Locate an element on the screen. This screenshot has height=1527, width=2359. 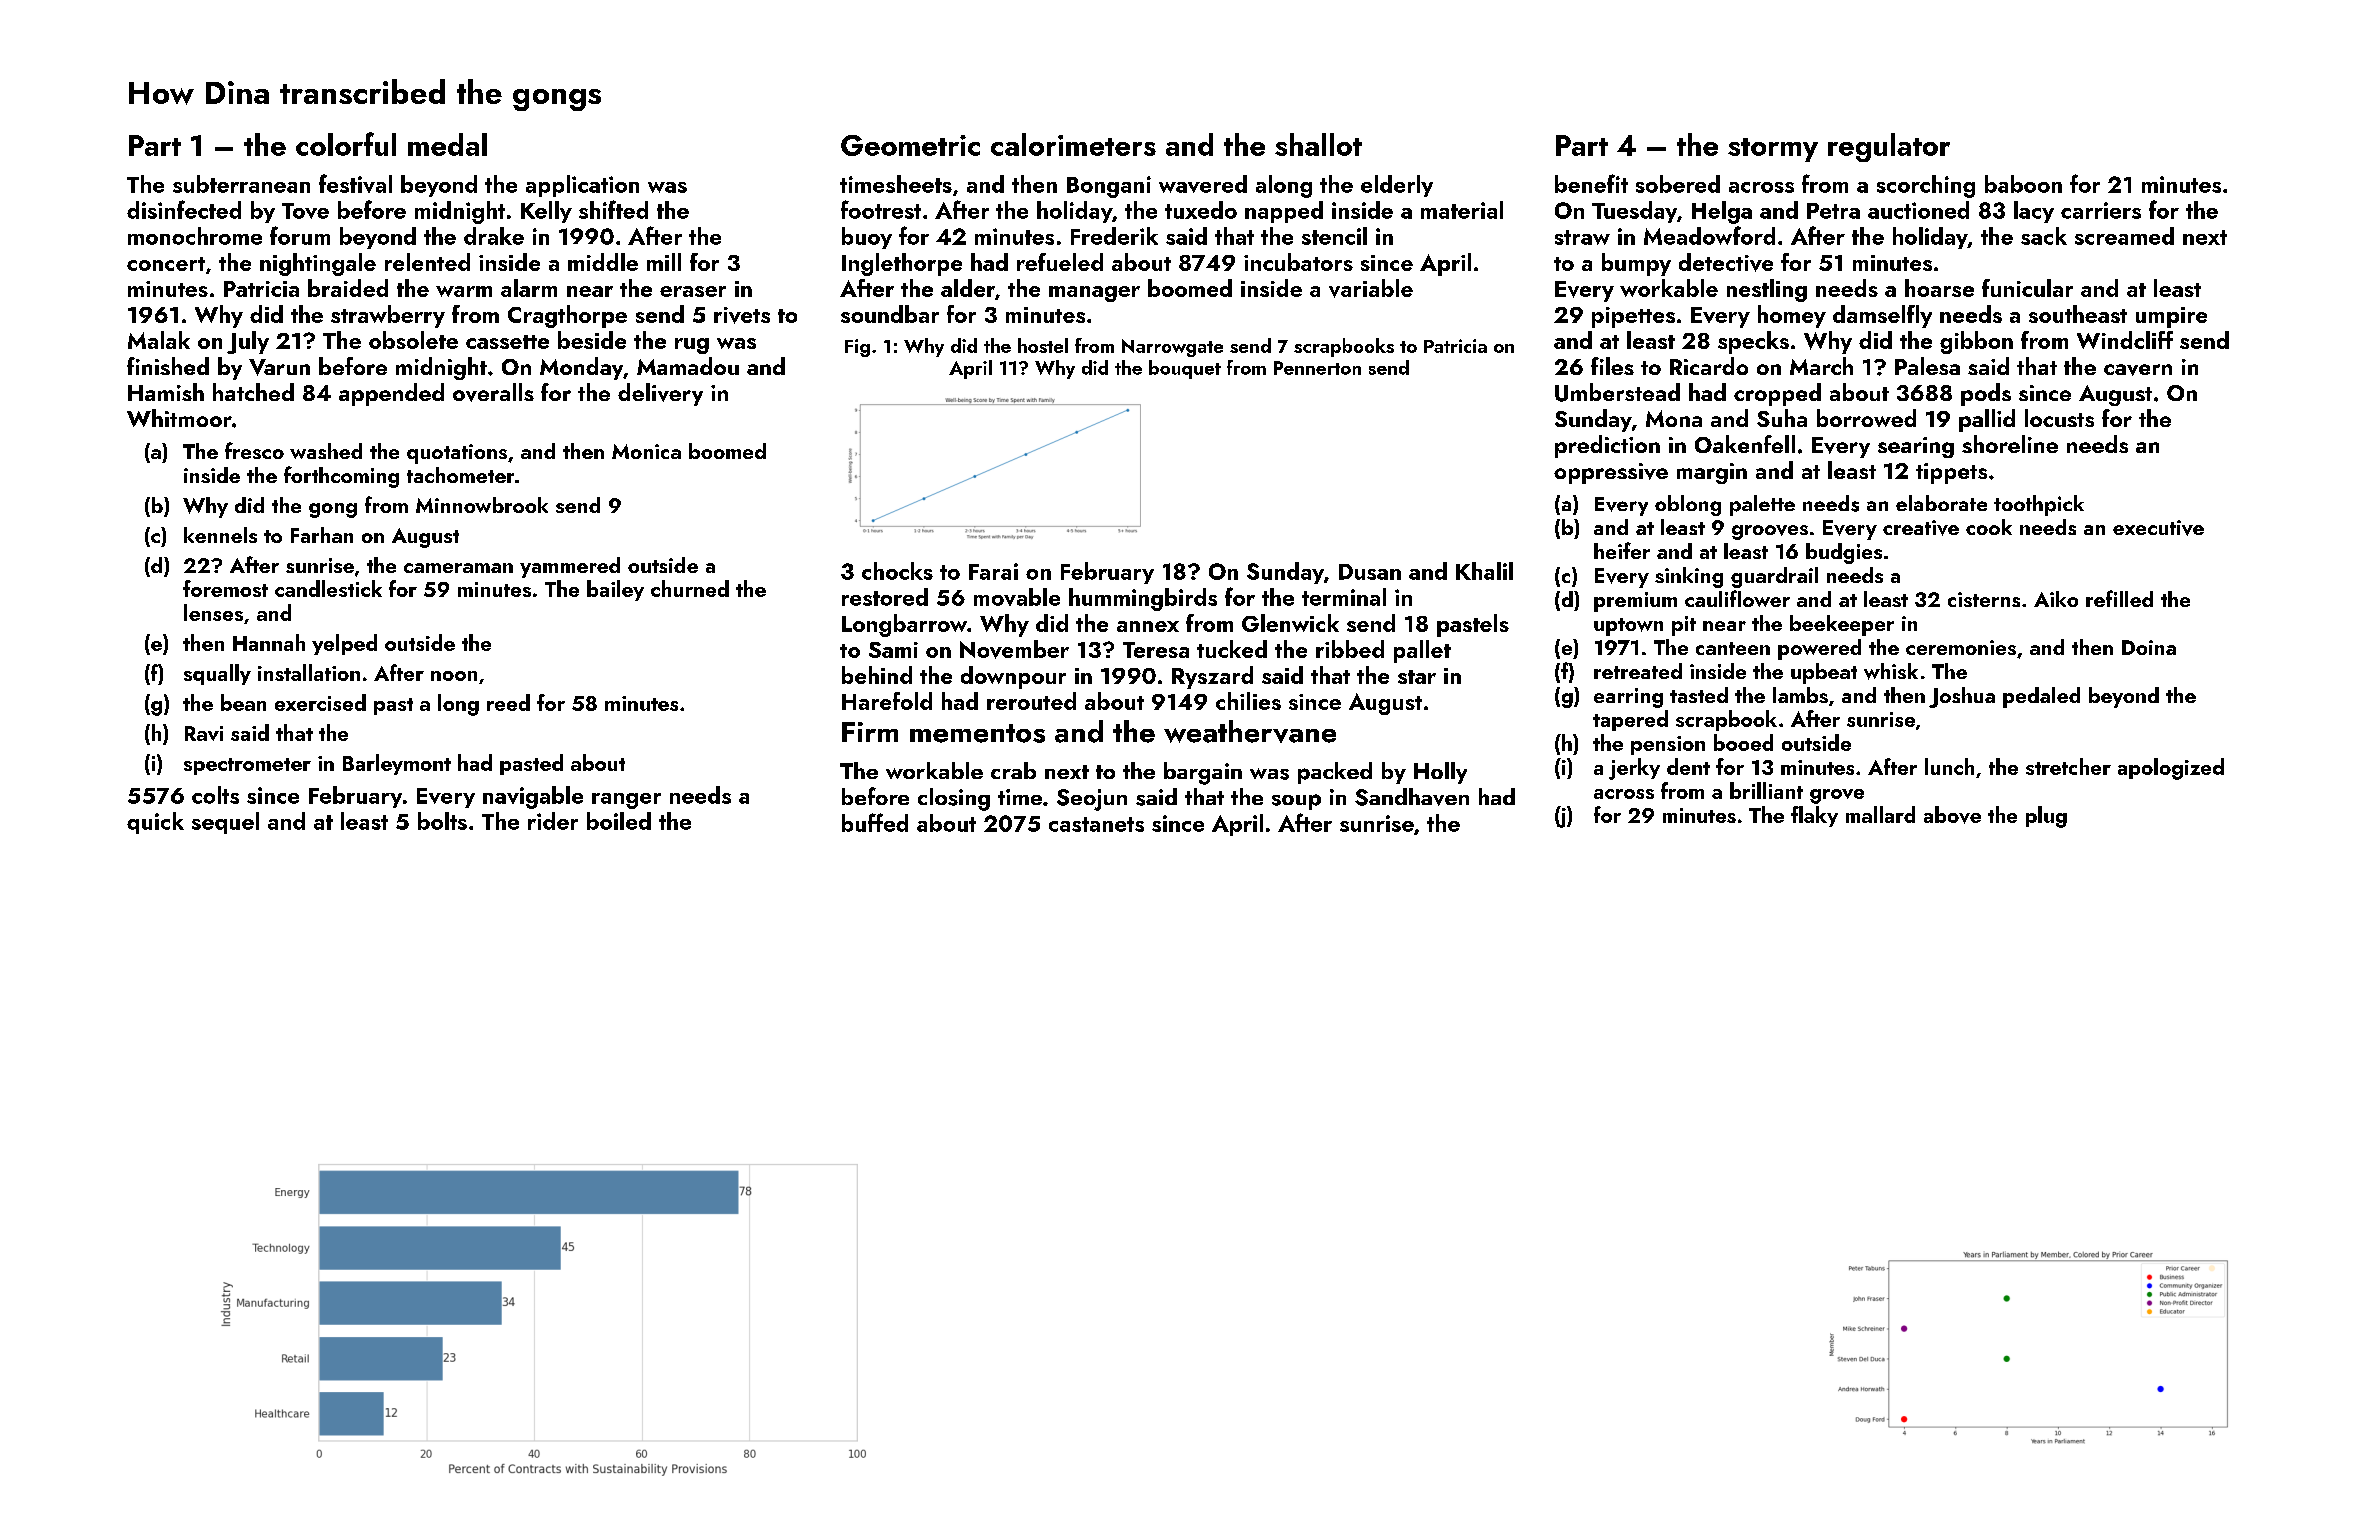
Inglethorpe is located at coordinates (902, 264).
